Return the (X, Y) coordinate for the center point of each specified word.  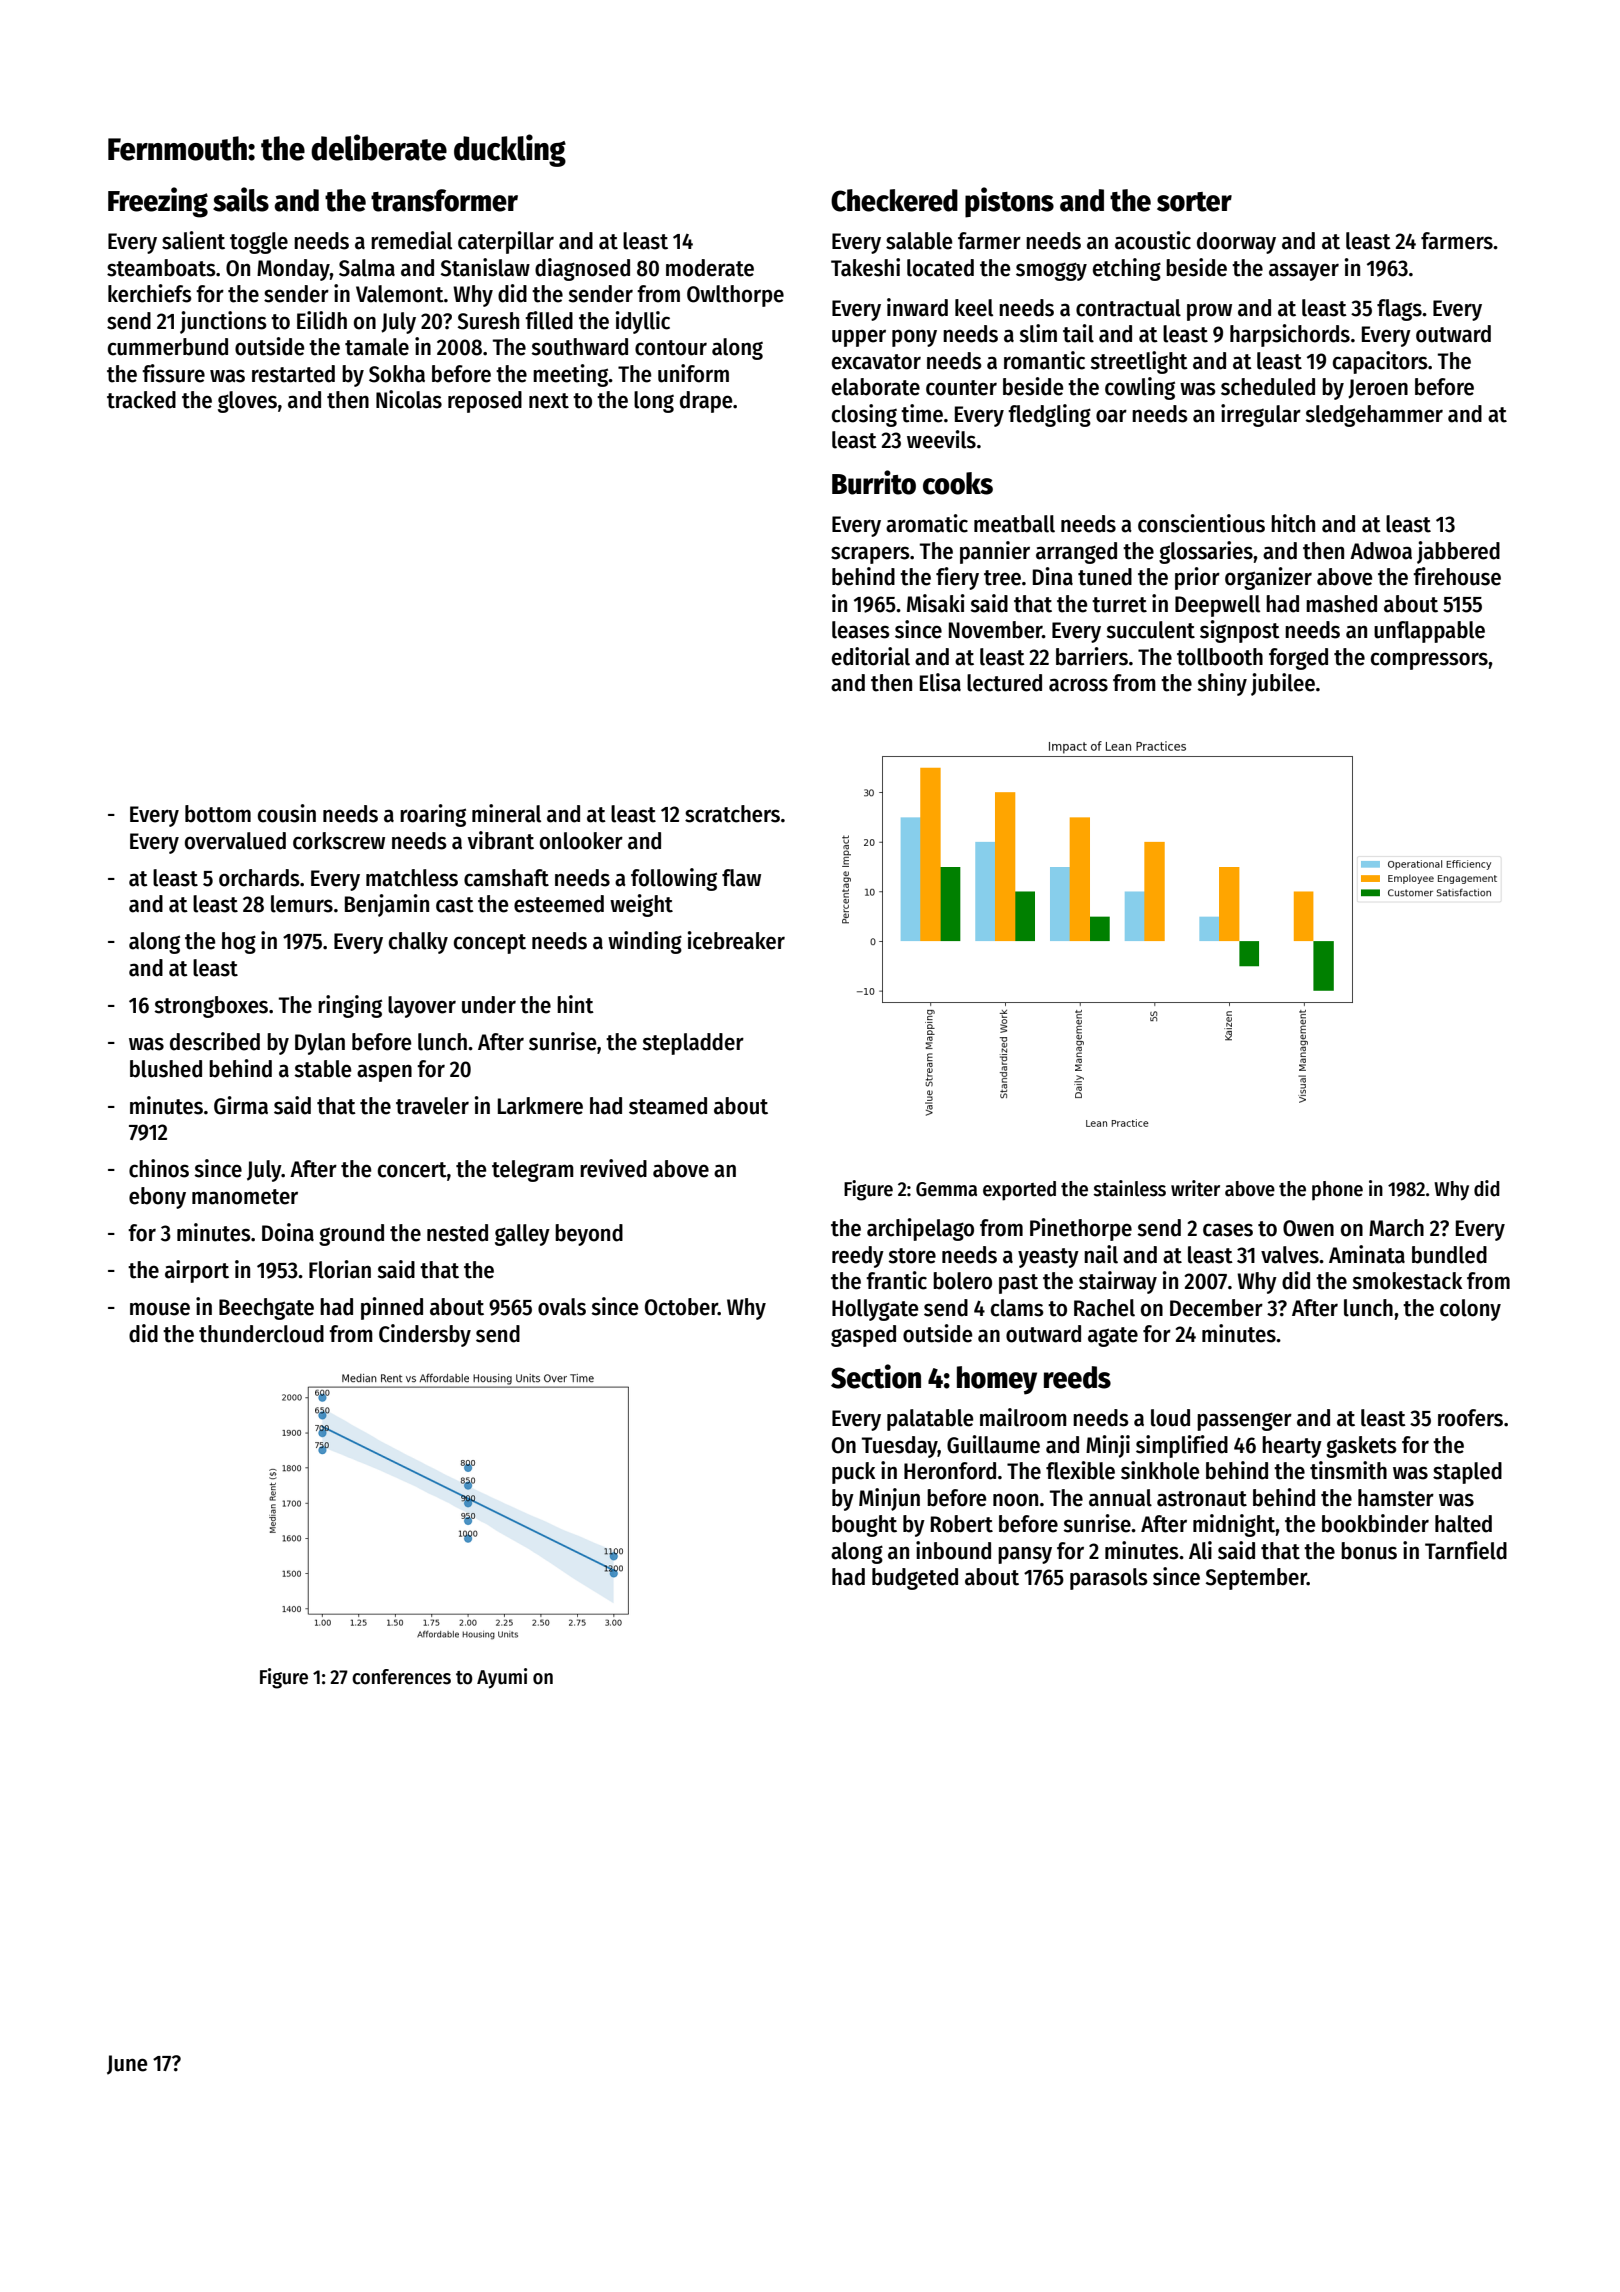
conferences (401, 1677)
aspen (384, 1073)
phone (1337, 1191)
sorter (1194, 202)
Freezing (158, 202)
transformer (444, 200)
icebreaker (736, 940)
